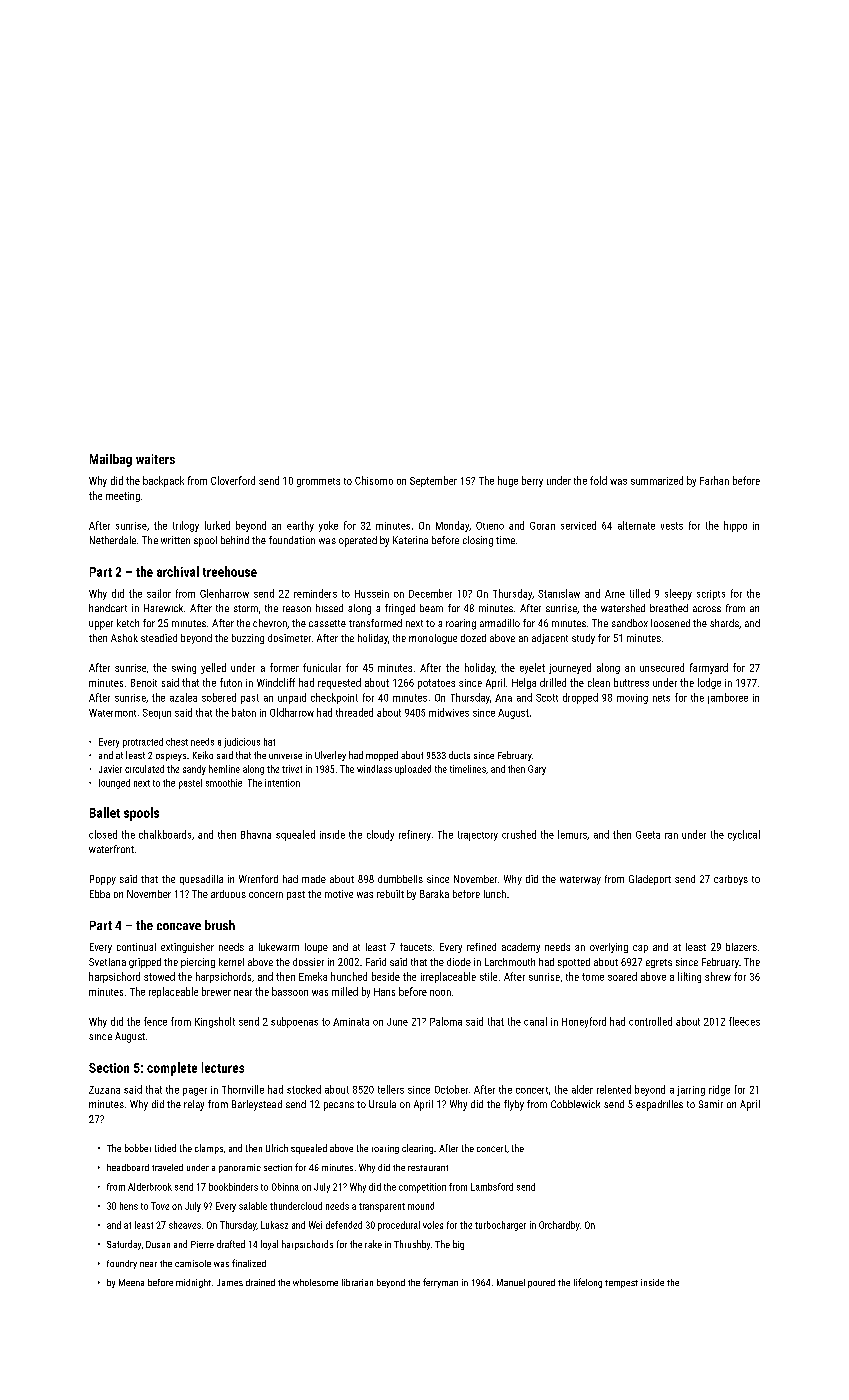 This screenshot has width=849, height=1400. What do you see at coordinates (711, 595) in the screenshot?
I see `scripts` at bounding box center [711, 595].
